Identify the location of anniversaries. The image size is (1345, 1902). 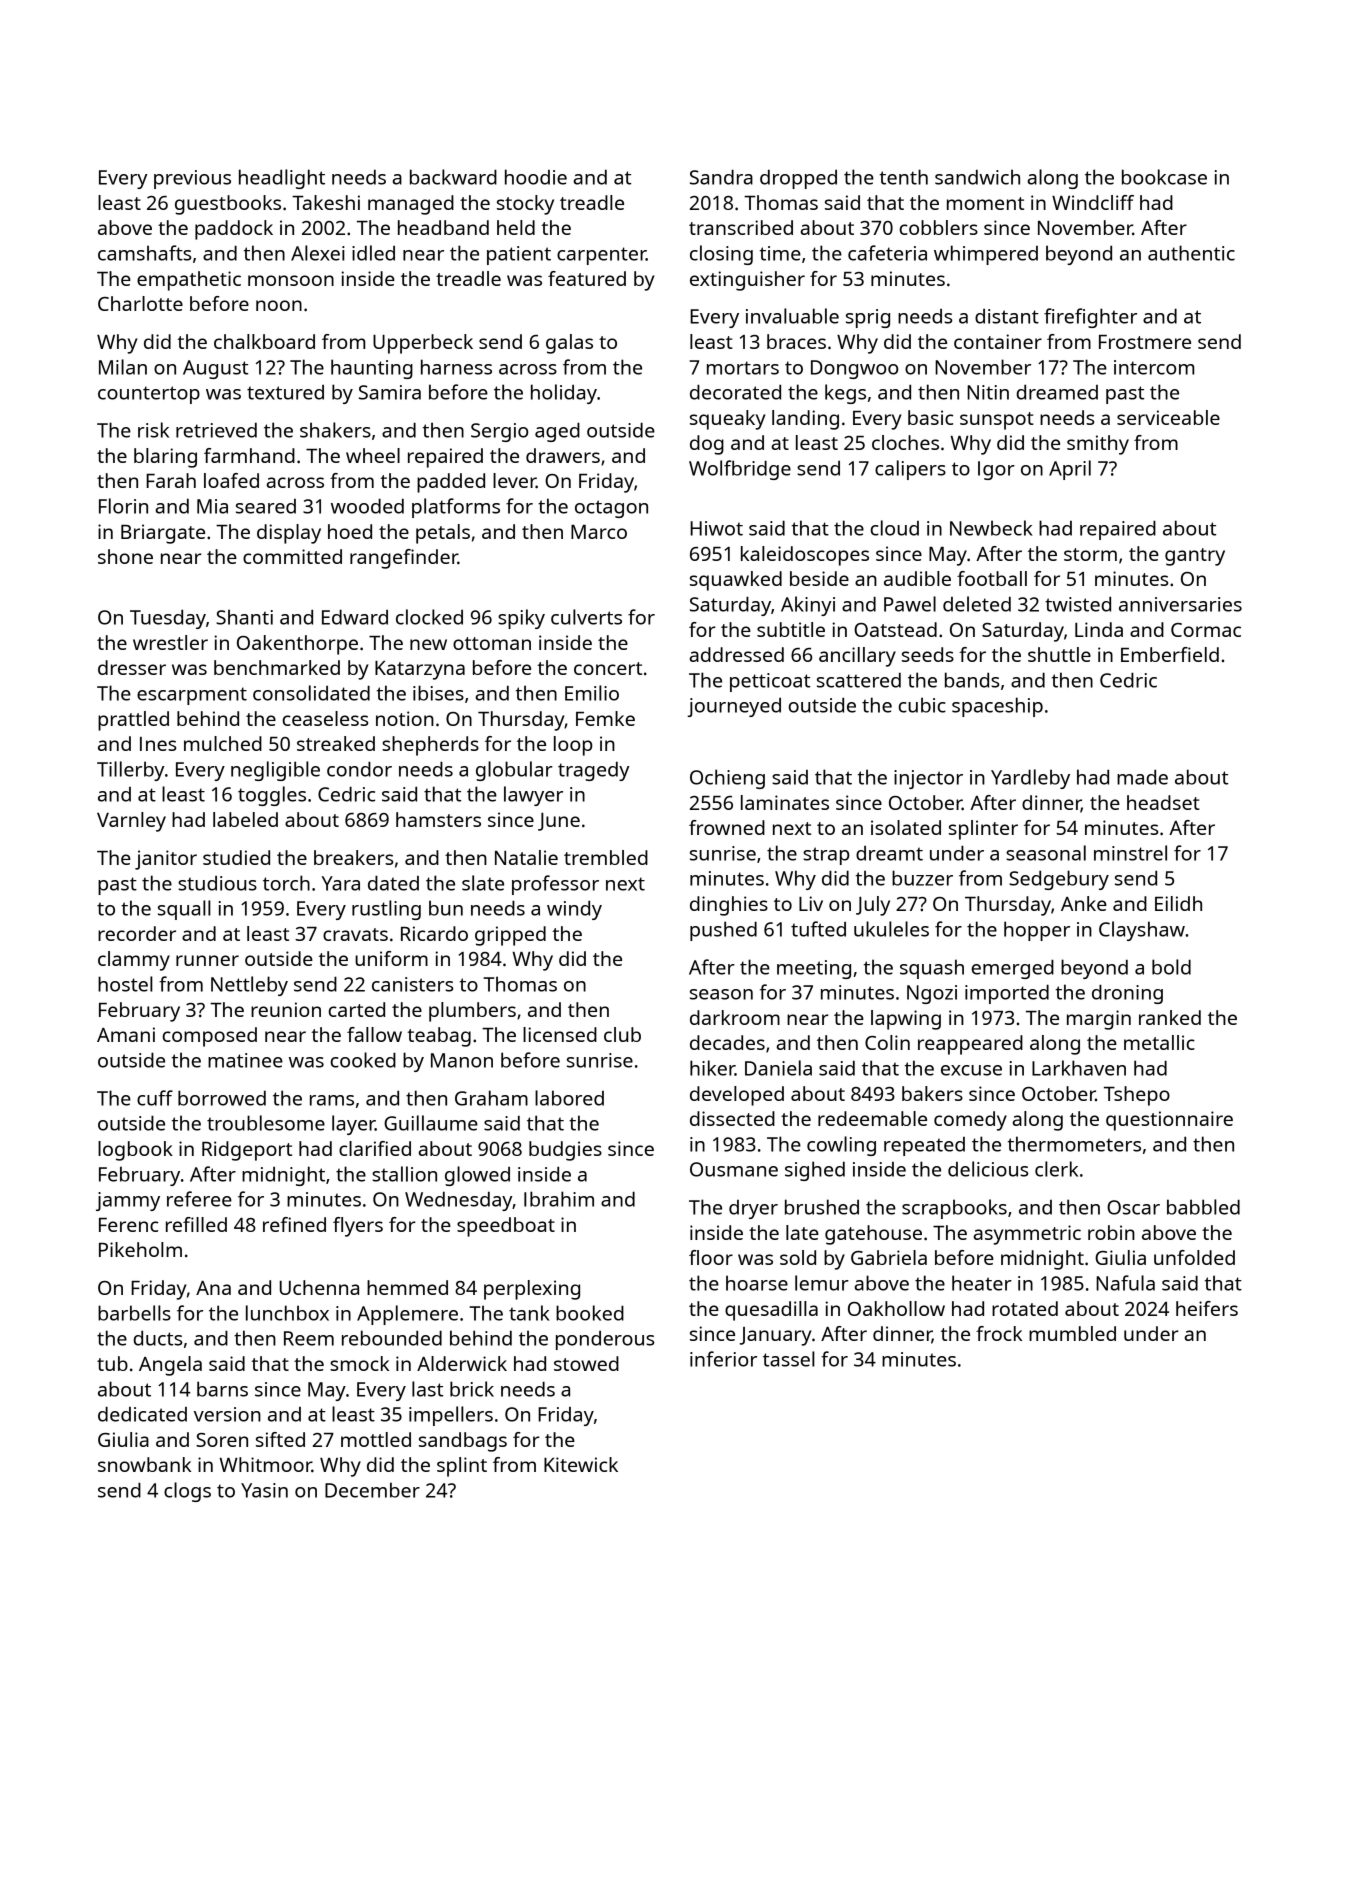
(1180, 604).
